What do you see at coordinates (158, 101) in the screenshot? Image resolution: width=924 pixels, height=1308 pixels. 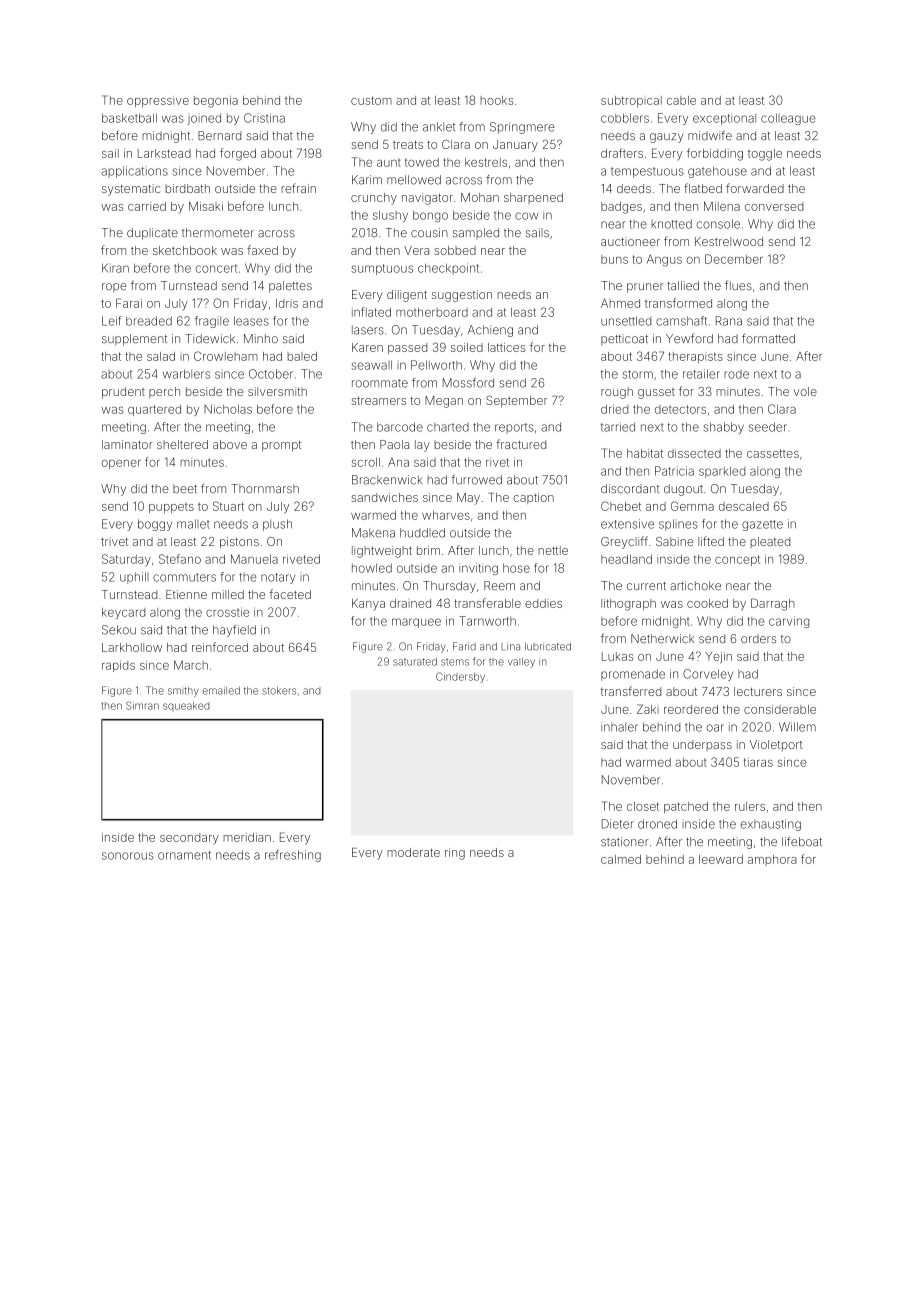 I see `oppressive` at bounding box center [158, 101].
